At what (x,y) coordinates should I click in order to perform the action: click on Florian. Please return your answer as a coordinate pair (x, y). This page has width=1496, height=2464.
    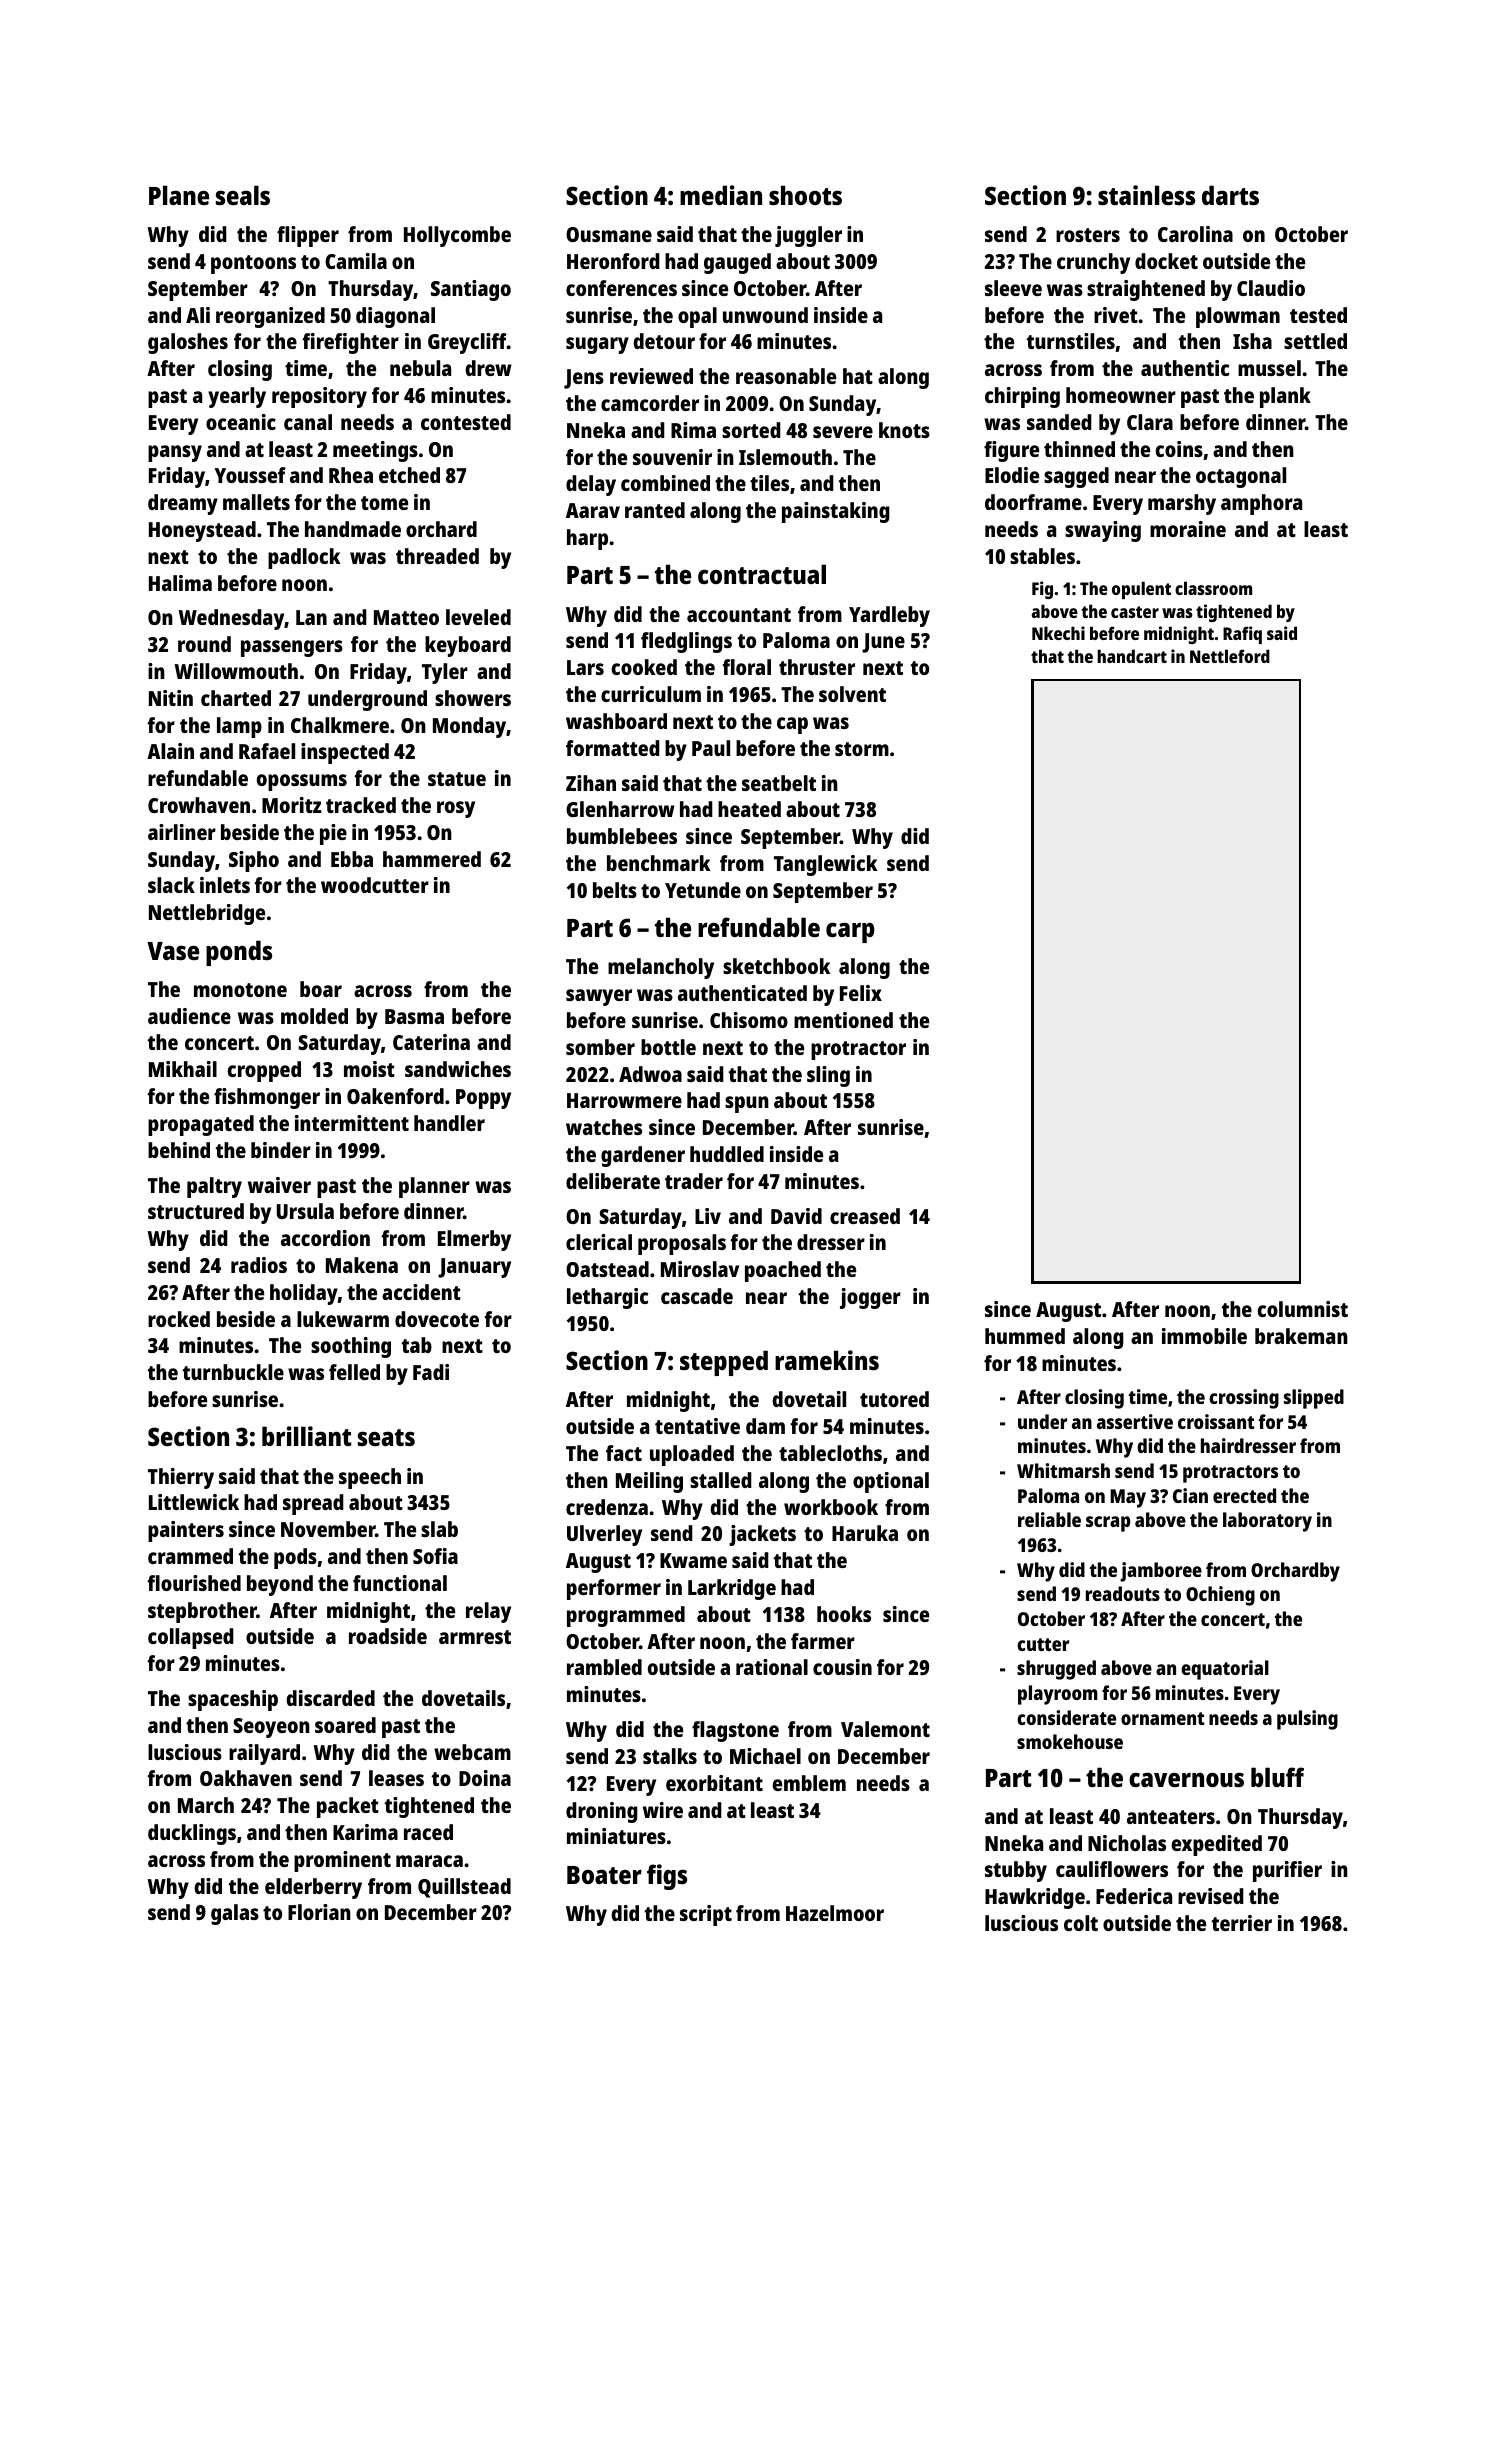
    Looking at the image, I should click on (319, 1912).
